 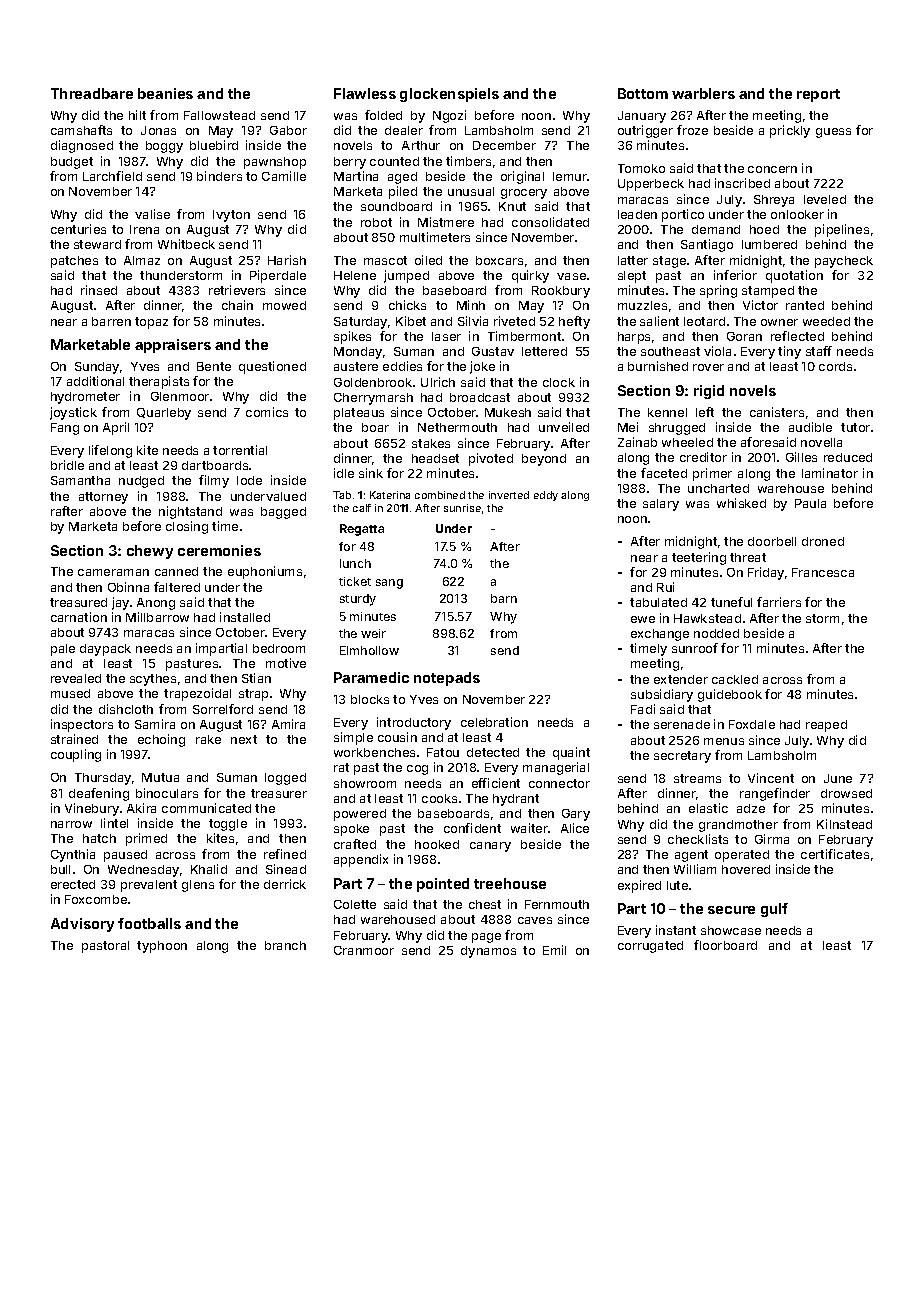 What do you see at coordinates (643, 93) in the screenshot?
I see `Bottom` at bounding box center [643, 93].
